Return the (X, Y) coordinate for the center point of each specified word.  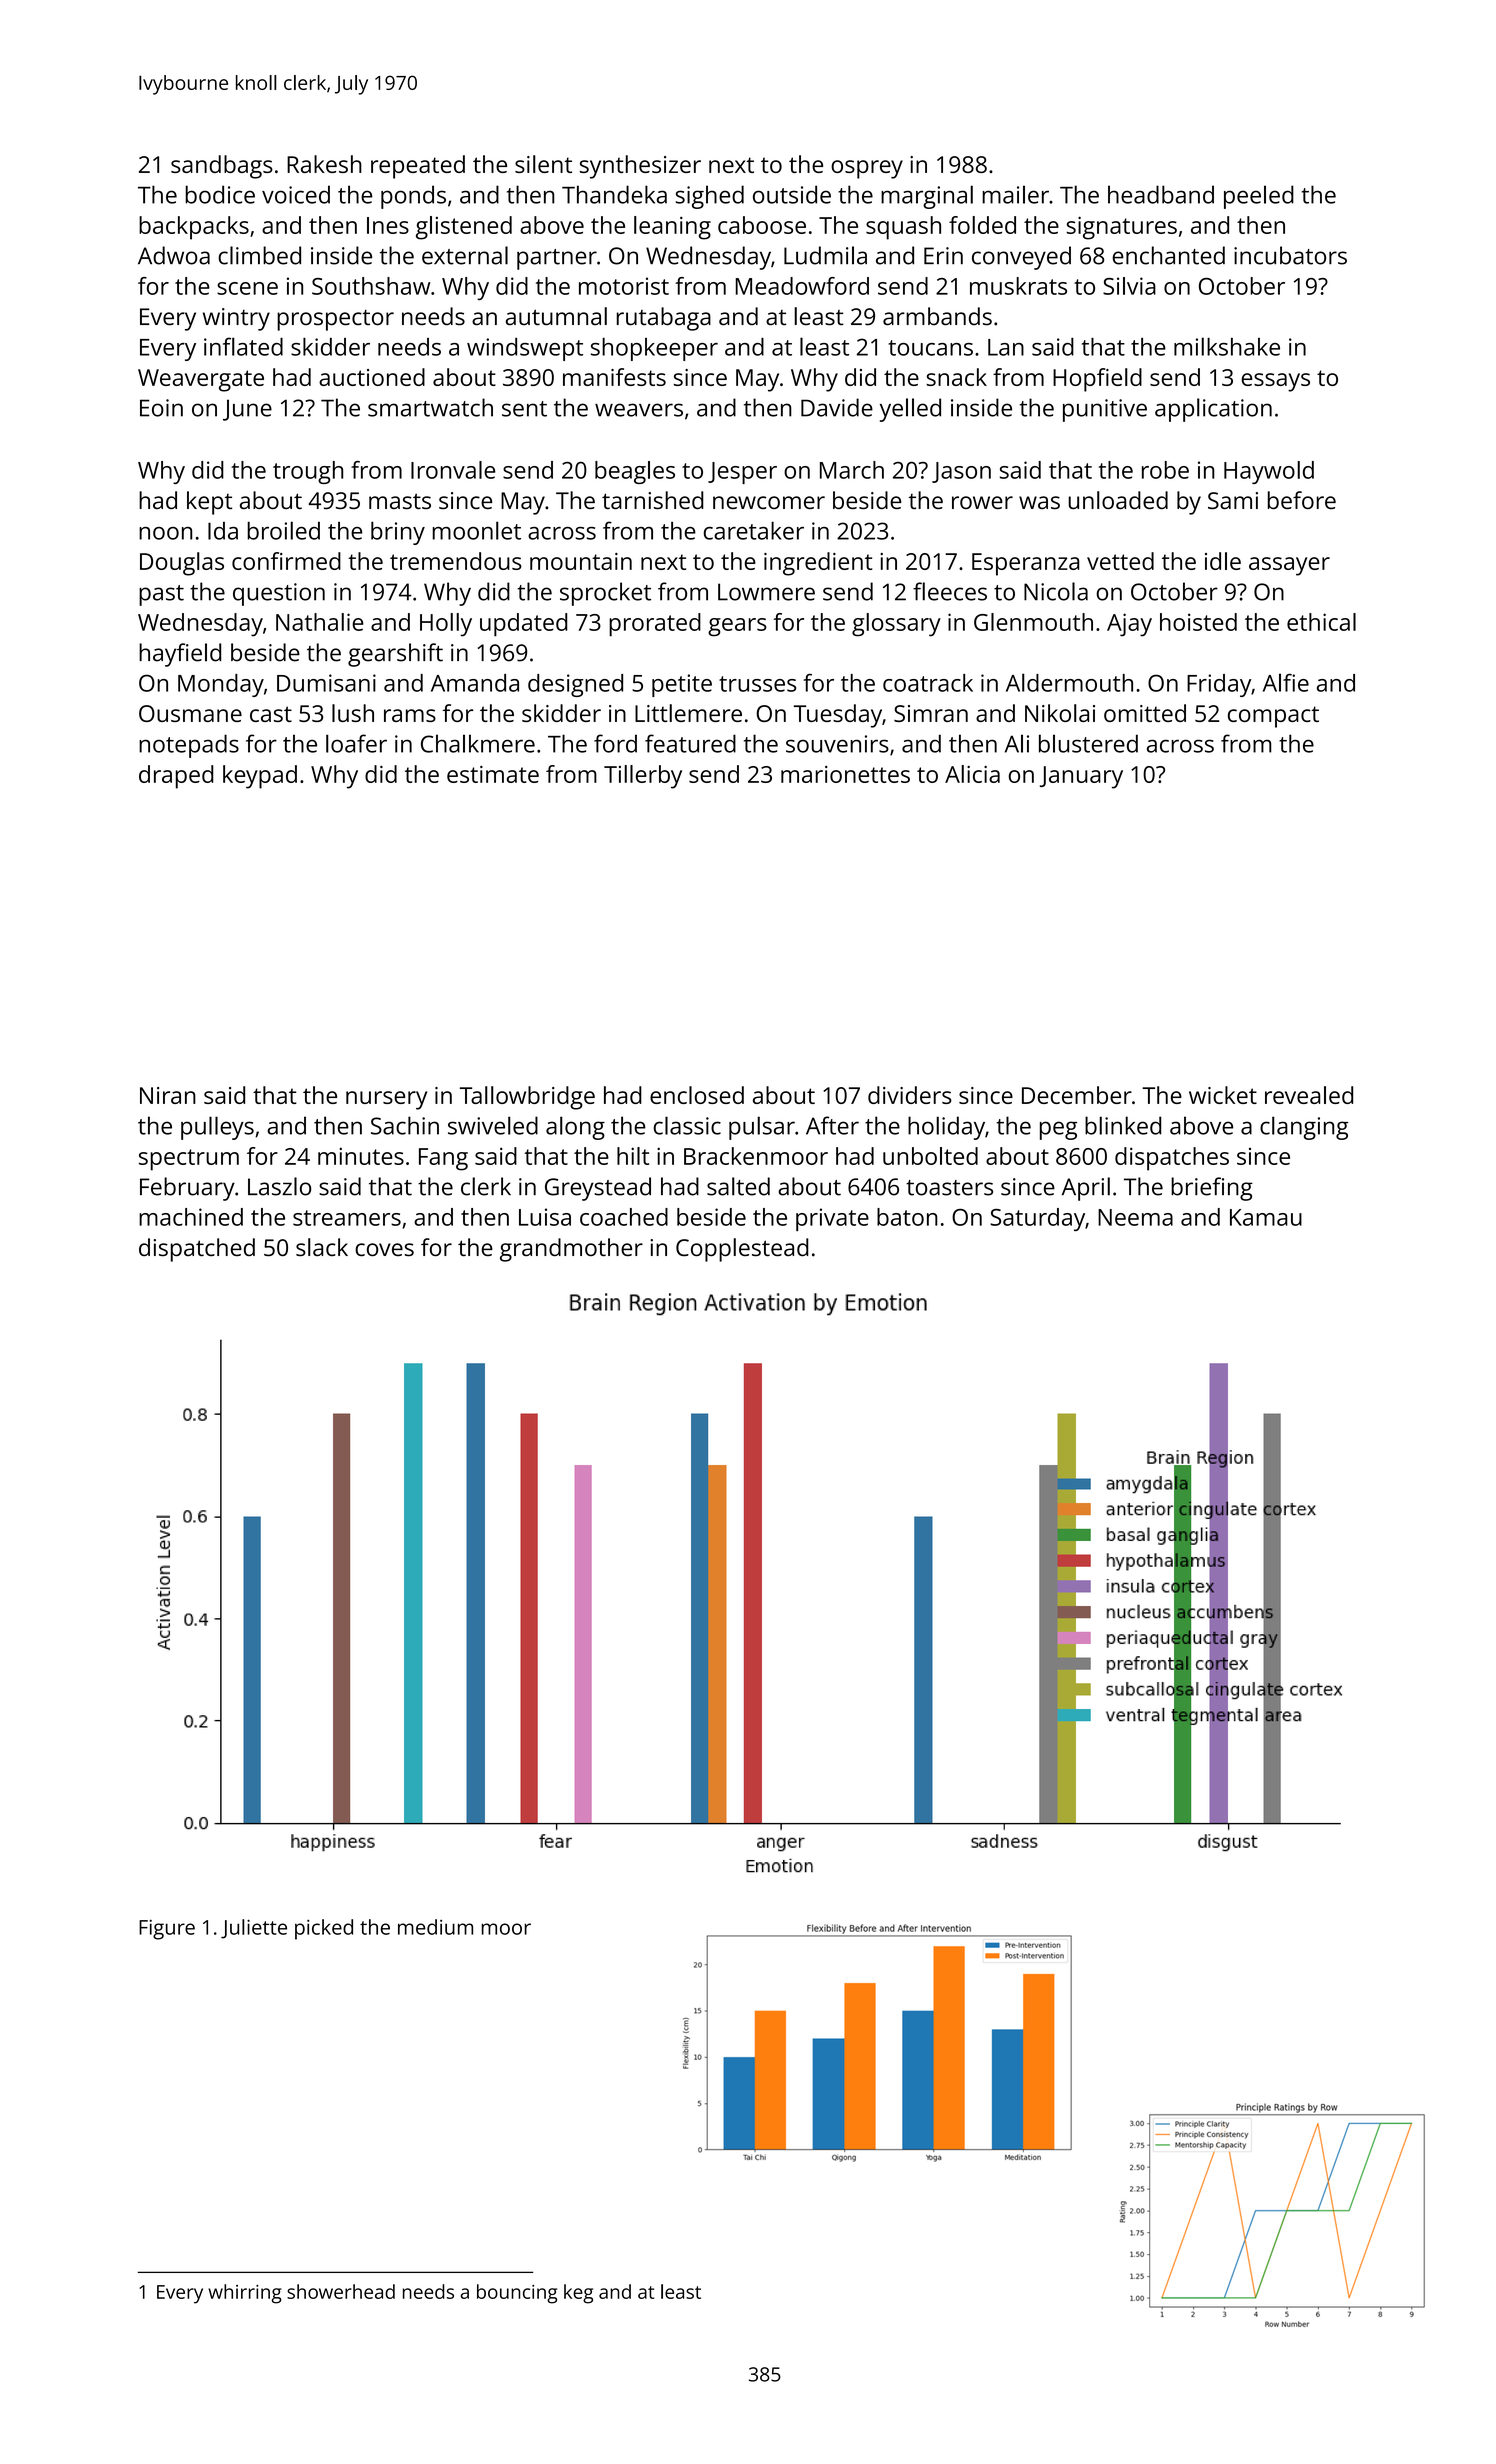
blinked (1123, 1125)
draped (176, 777)
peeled (1259, 197)
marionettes (845, 774)
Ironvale (453, 470)
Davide (837, 407)
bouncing (517, 2294)
